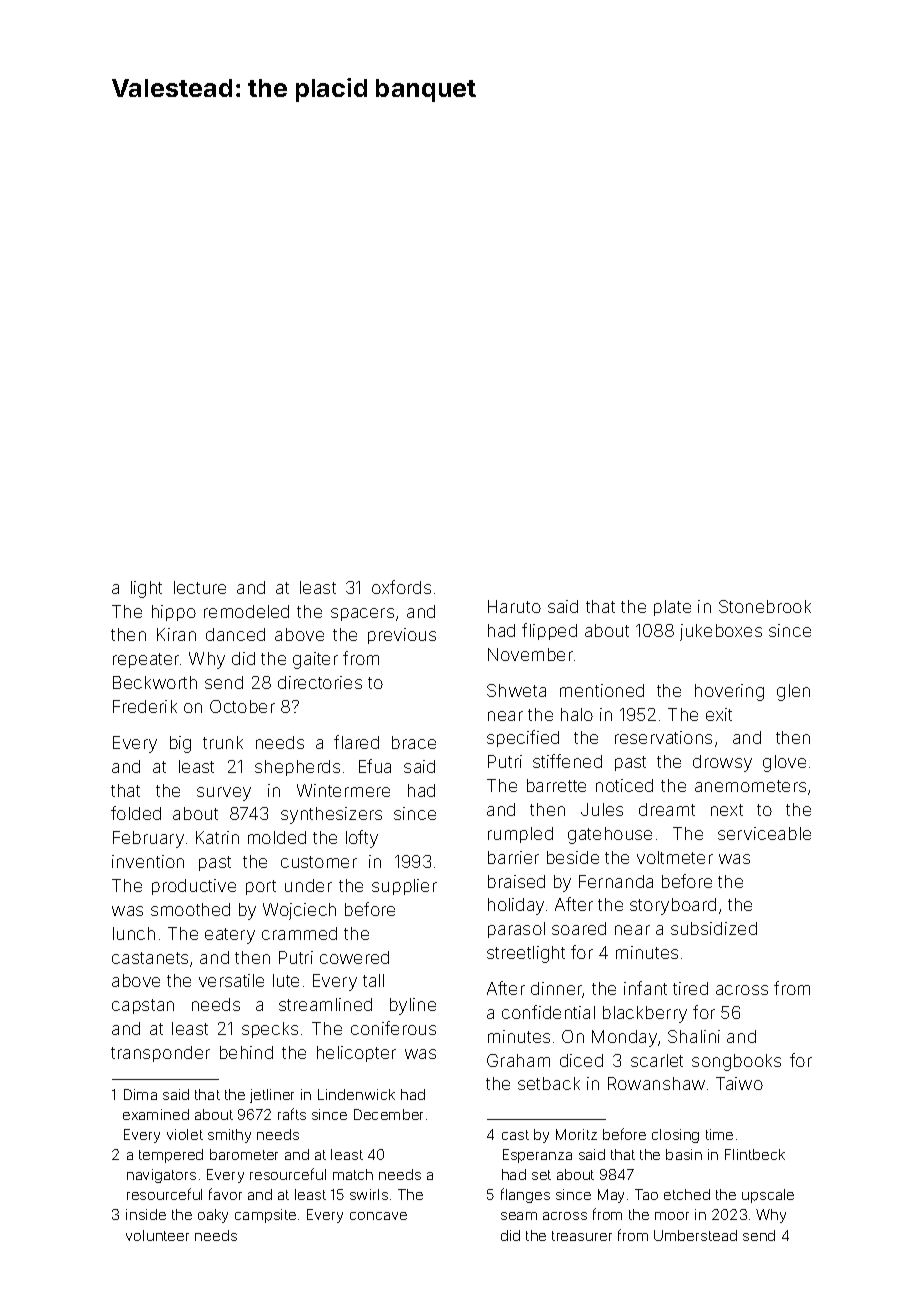 This screenshot has height=1314, width=924. Describe the element at coordinates (530, 654) in the screenshot. I see `November` at that location.
